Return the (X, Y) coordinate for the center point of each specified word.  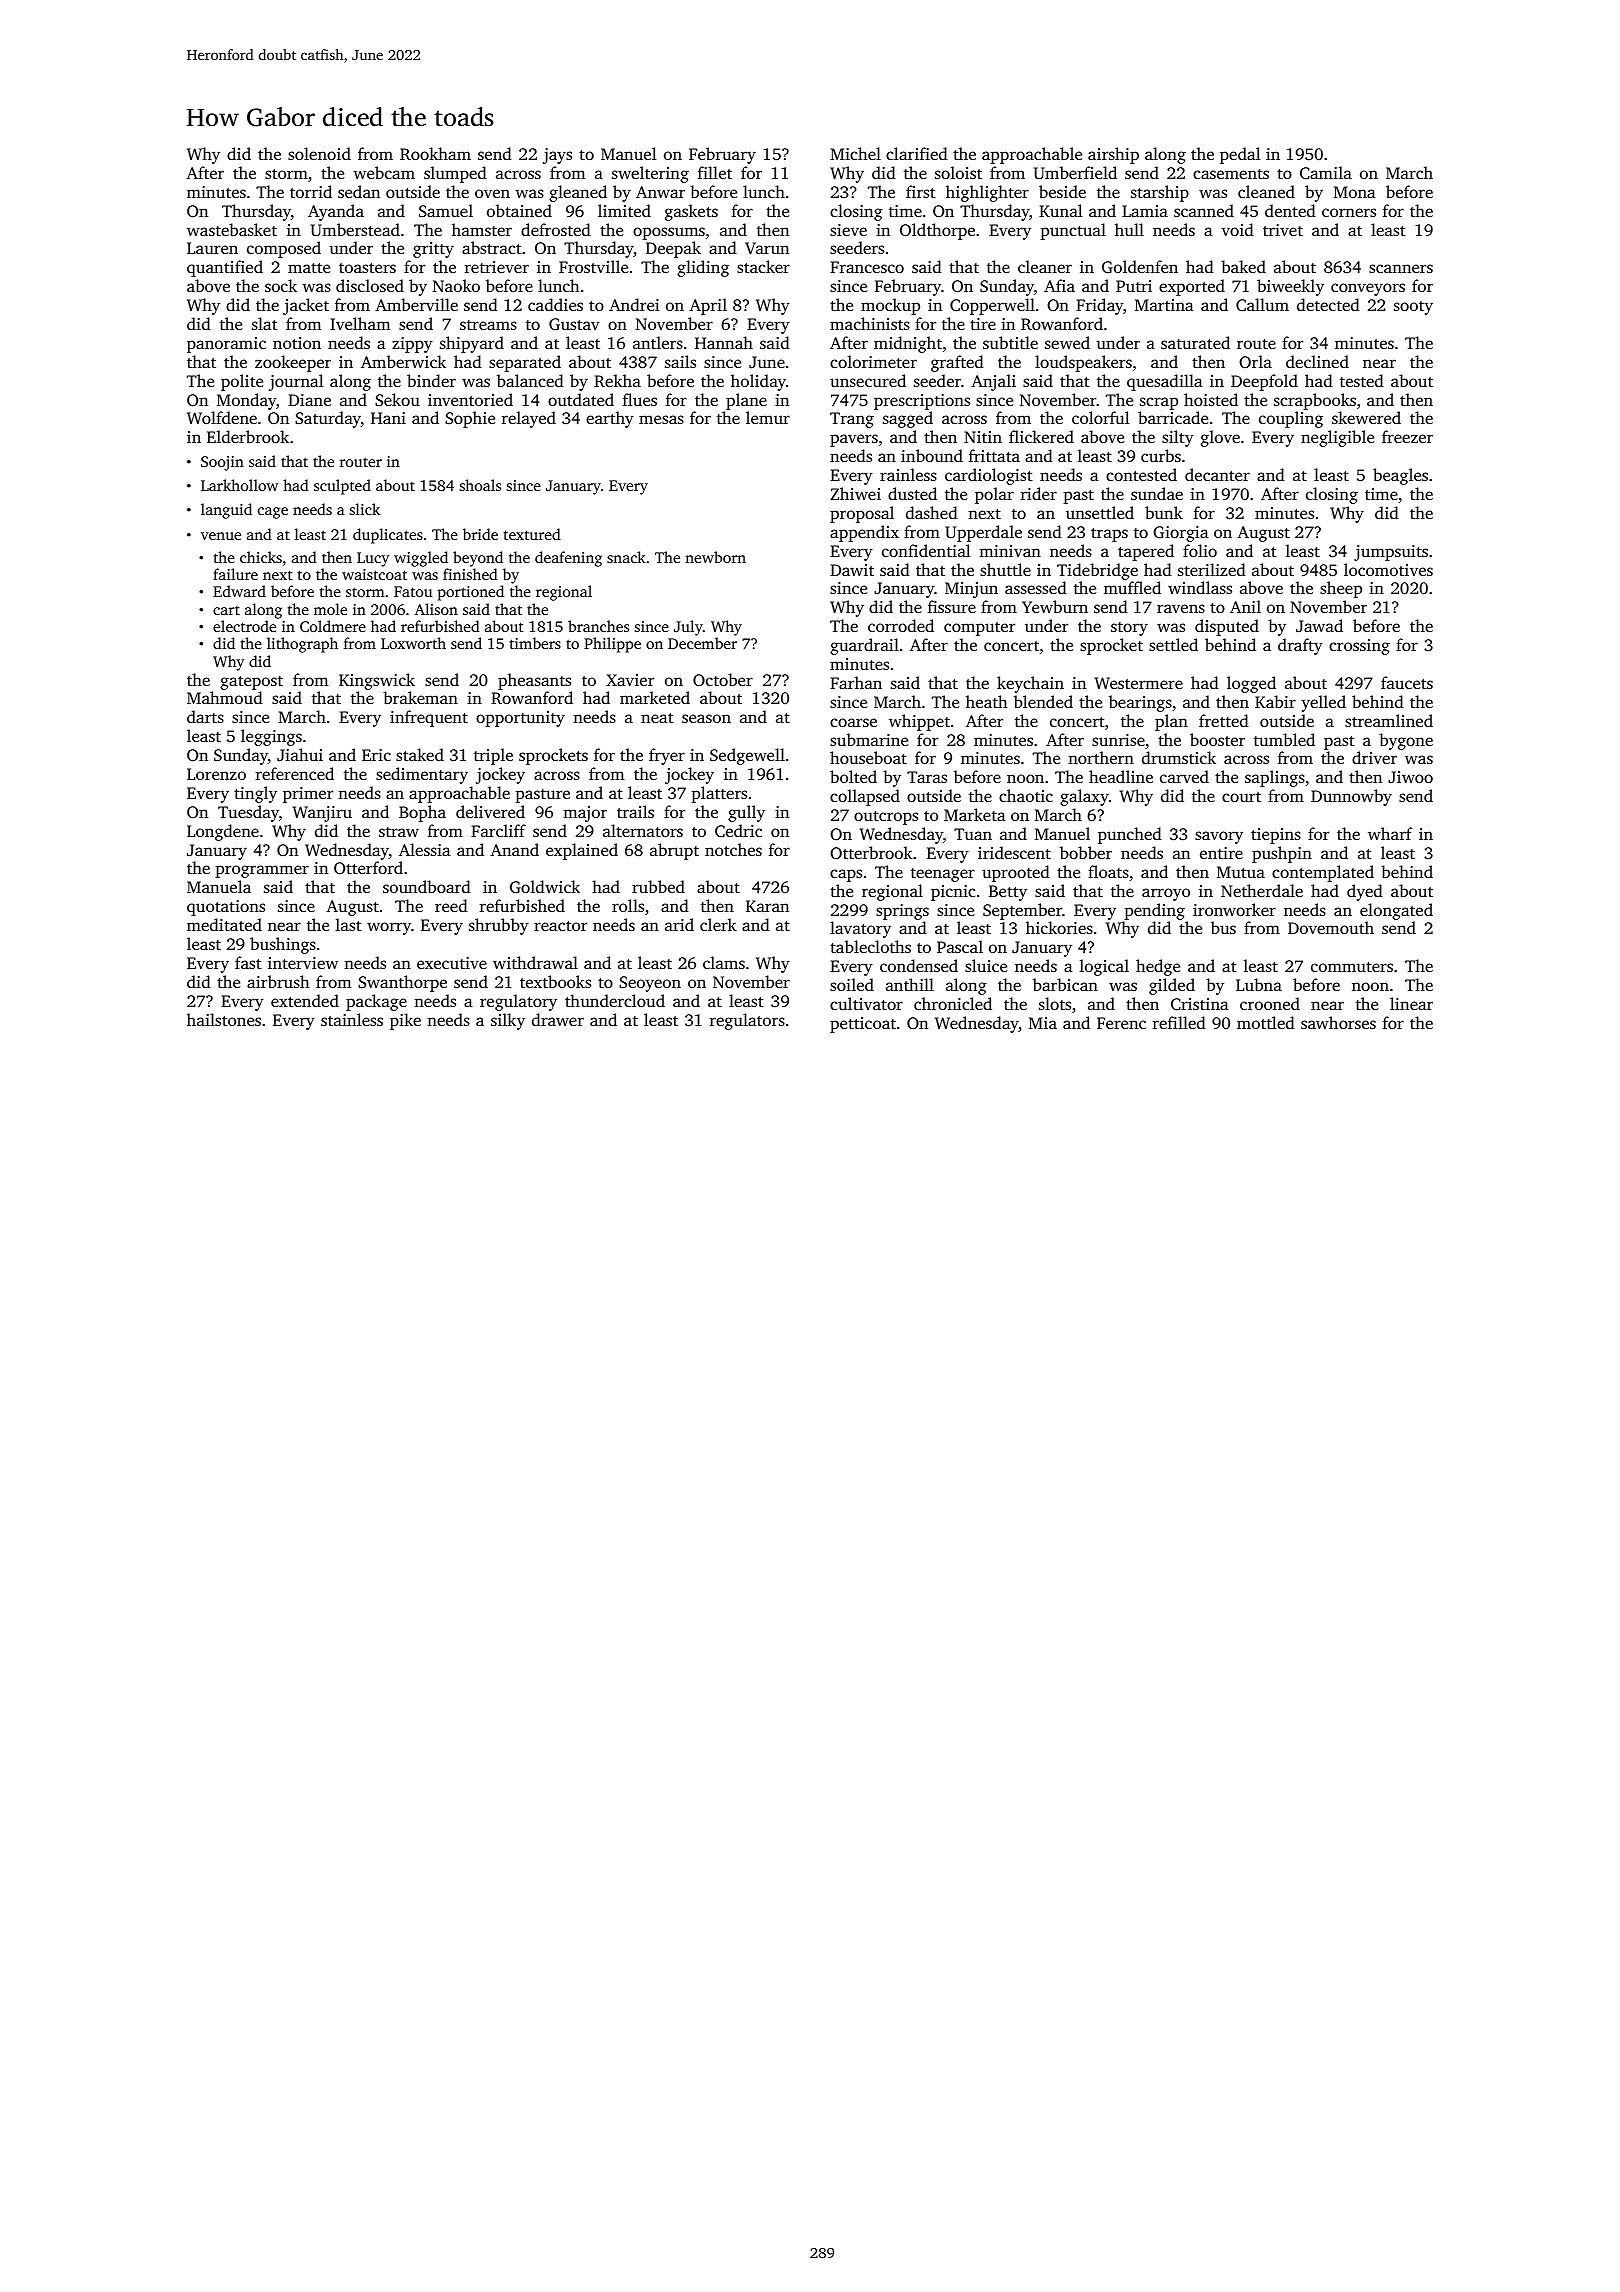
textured (532, 534)
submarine (869, 739)
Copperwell (992, 306)
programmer (262, 871)
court (1241, 797)
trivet (1283, 230)
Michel (855, 153)
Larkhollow (239, 485)
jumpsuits (1391, 553)
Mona (1355, 192)
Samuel (446, 210)
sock (281, 285)
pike (405, 1021)
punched (1130, 835)
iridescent (1014, 852)
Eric (376, 755)
